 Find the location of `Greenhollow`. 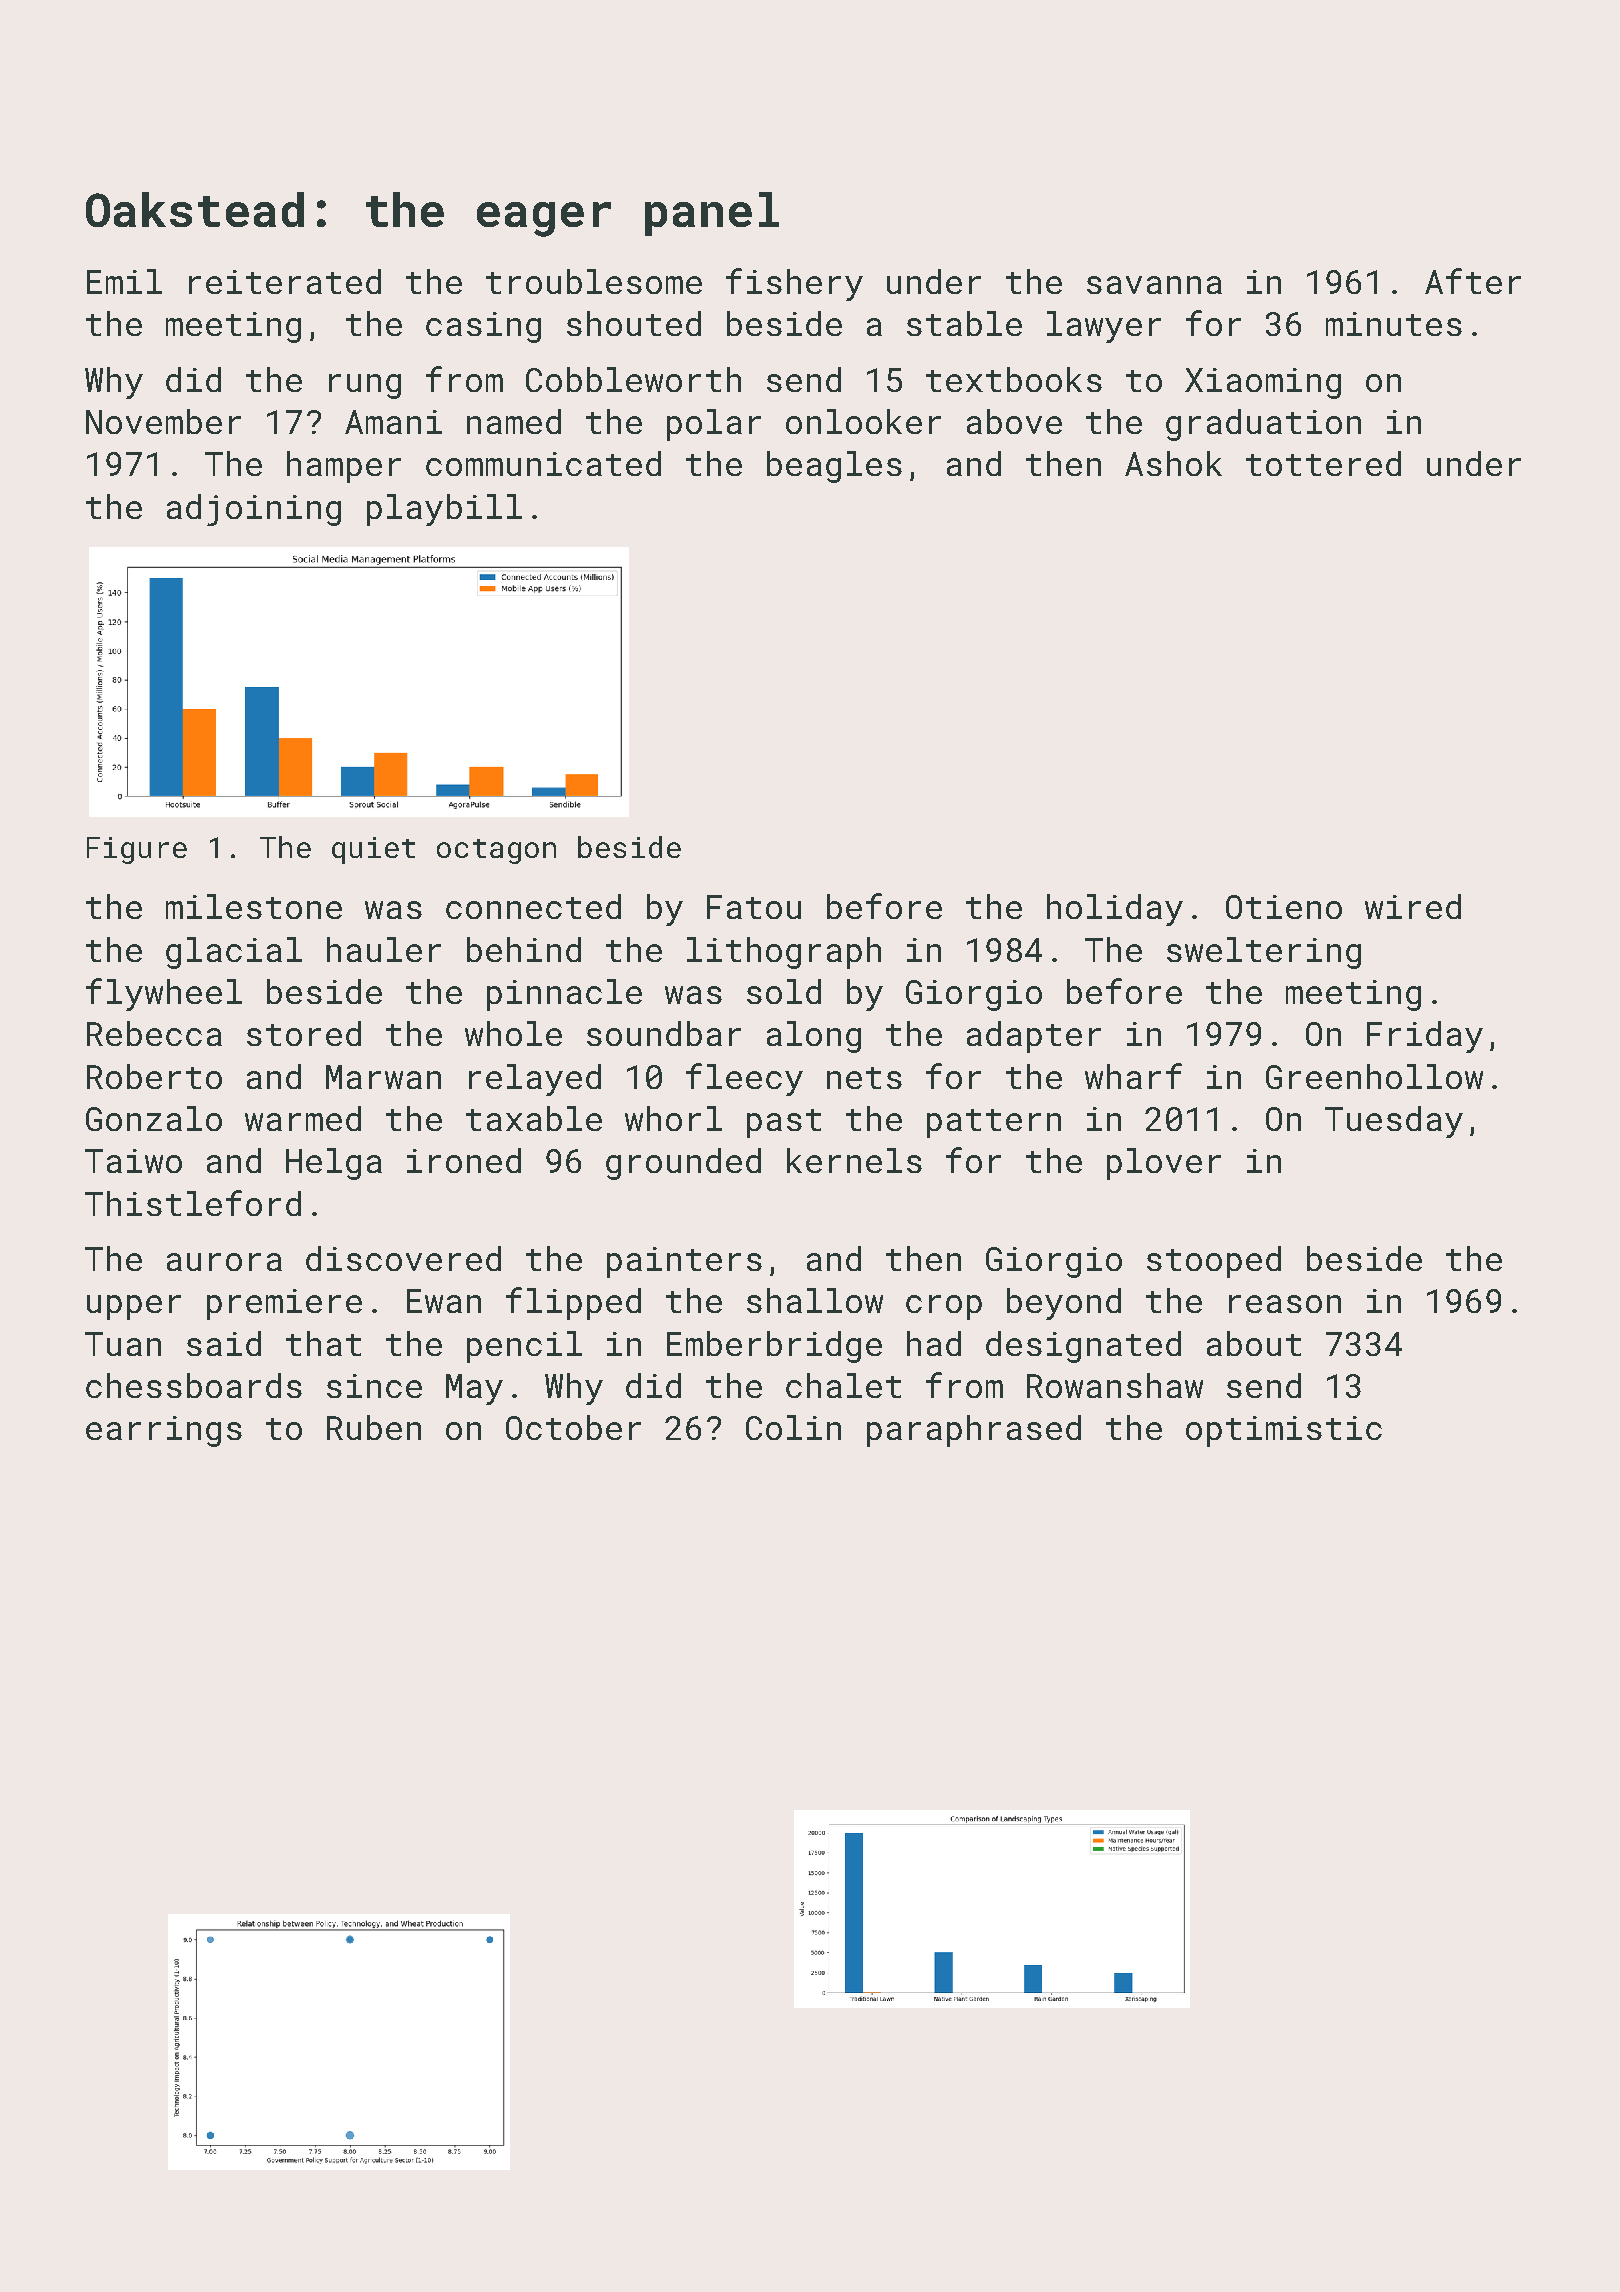

Greenhollow is located at coordinates (1374, 1076).
